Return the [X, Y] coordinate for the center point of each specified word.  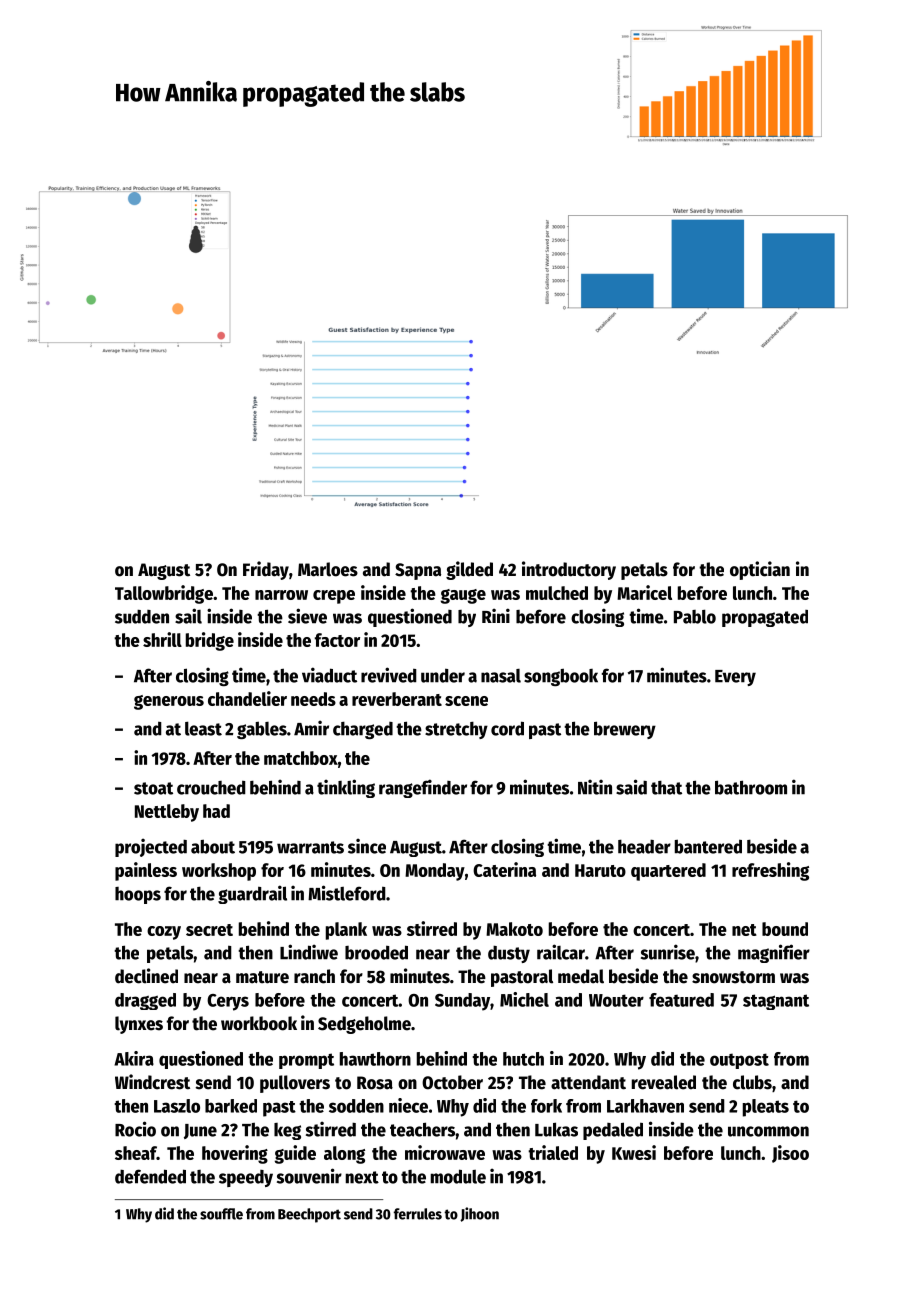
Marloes [328, 569]
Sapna [418, 571]
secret [209, 930]
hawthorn [375, 1059]
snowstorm [733, 977]
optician [760, 570]
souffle [221, 1214]
